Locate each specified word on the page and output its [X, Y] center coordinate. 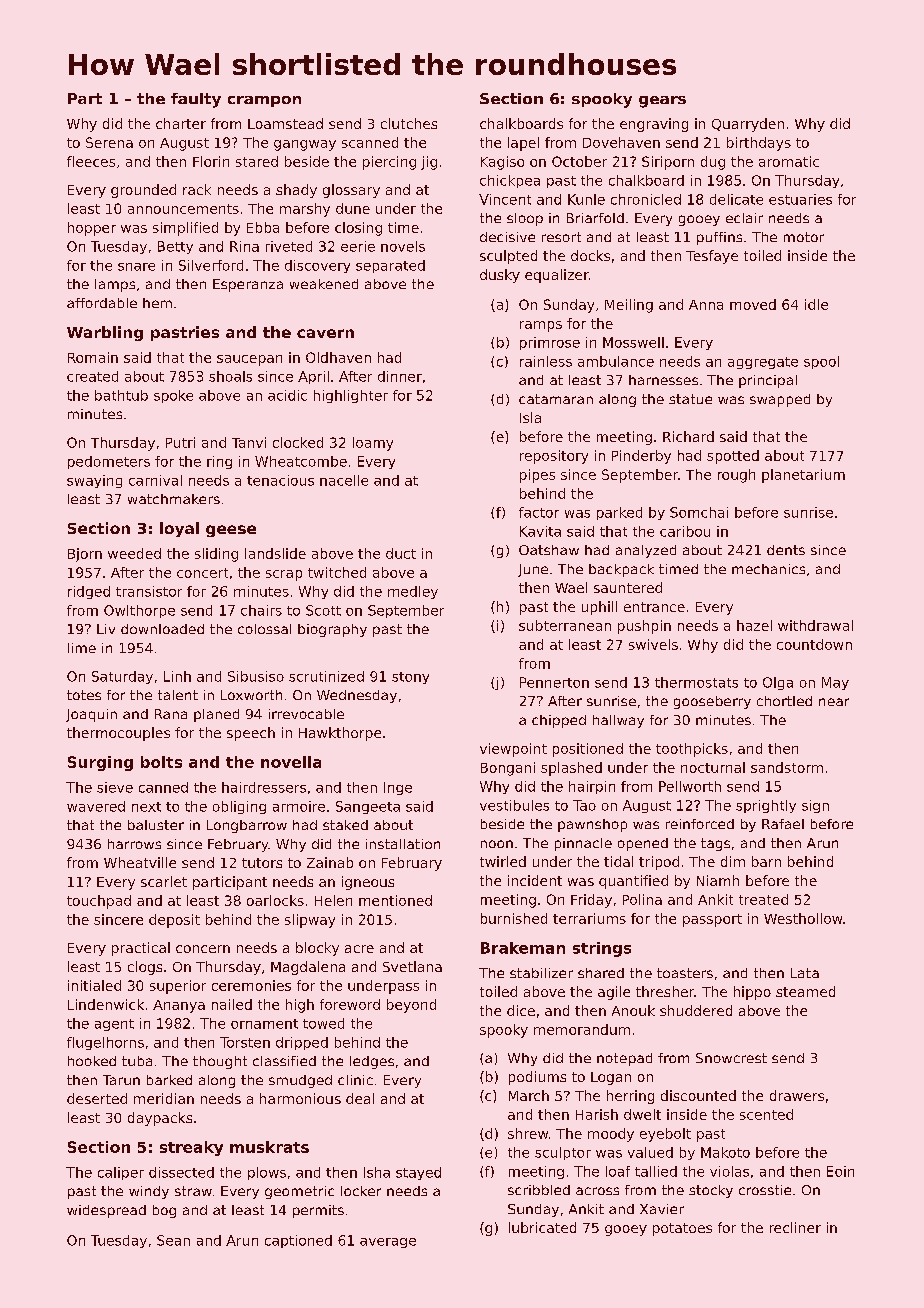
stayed [418, 1173]
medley [413, 592]
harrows [134, 844]
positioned [588, 750]
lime [82, 648]
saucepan [249, 360]
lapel [523, 144]
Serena [109, 142]
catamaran [556, 399]
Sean [173, 1240]
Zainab [330, 862]
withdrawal [815, 625]
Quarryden [748, 125]
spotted [733, 457]
